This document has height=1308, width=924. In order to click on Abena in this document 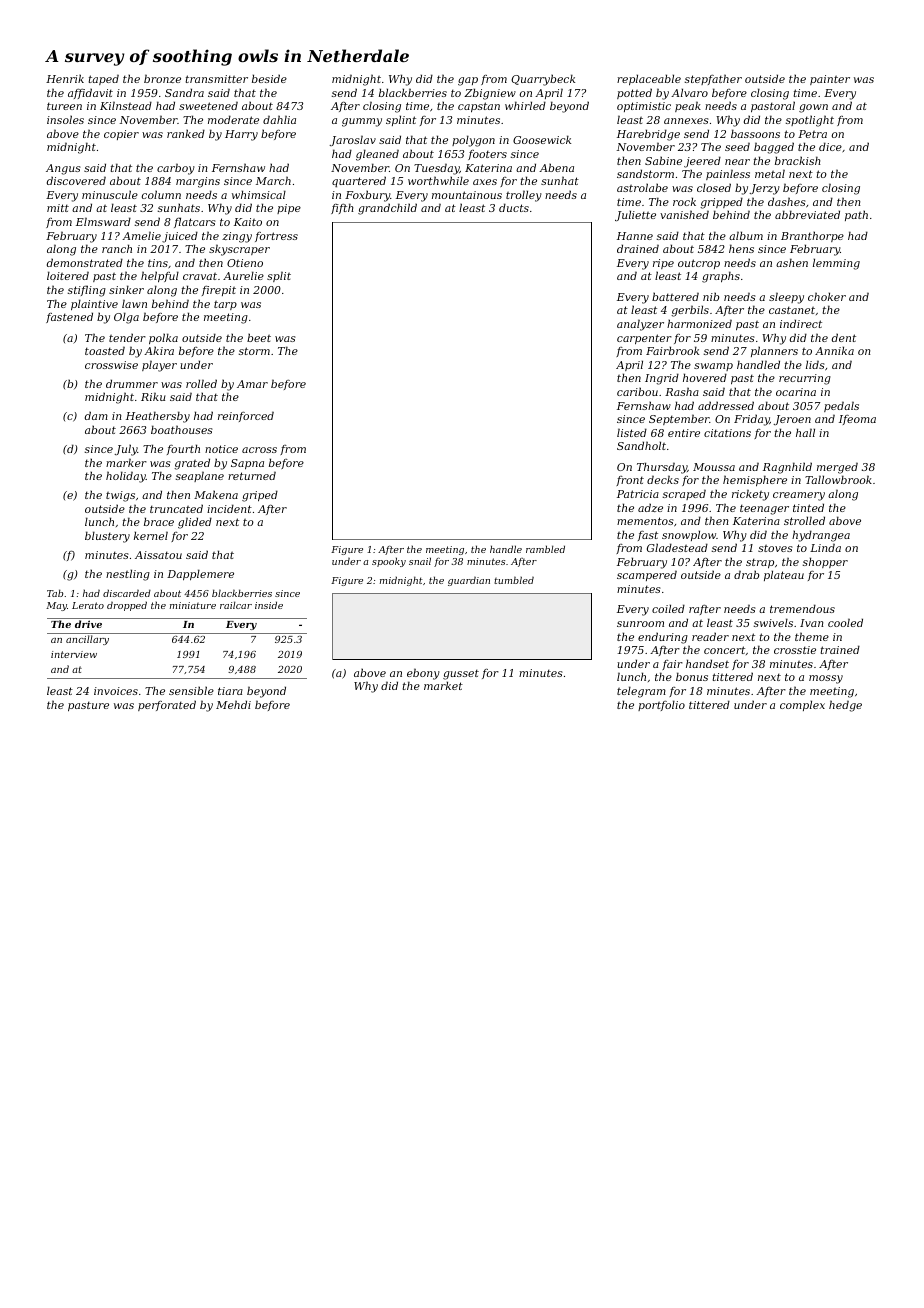, I will do `click(556, 167)`.
